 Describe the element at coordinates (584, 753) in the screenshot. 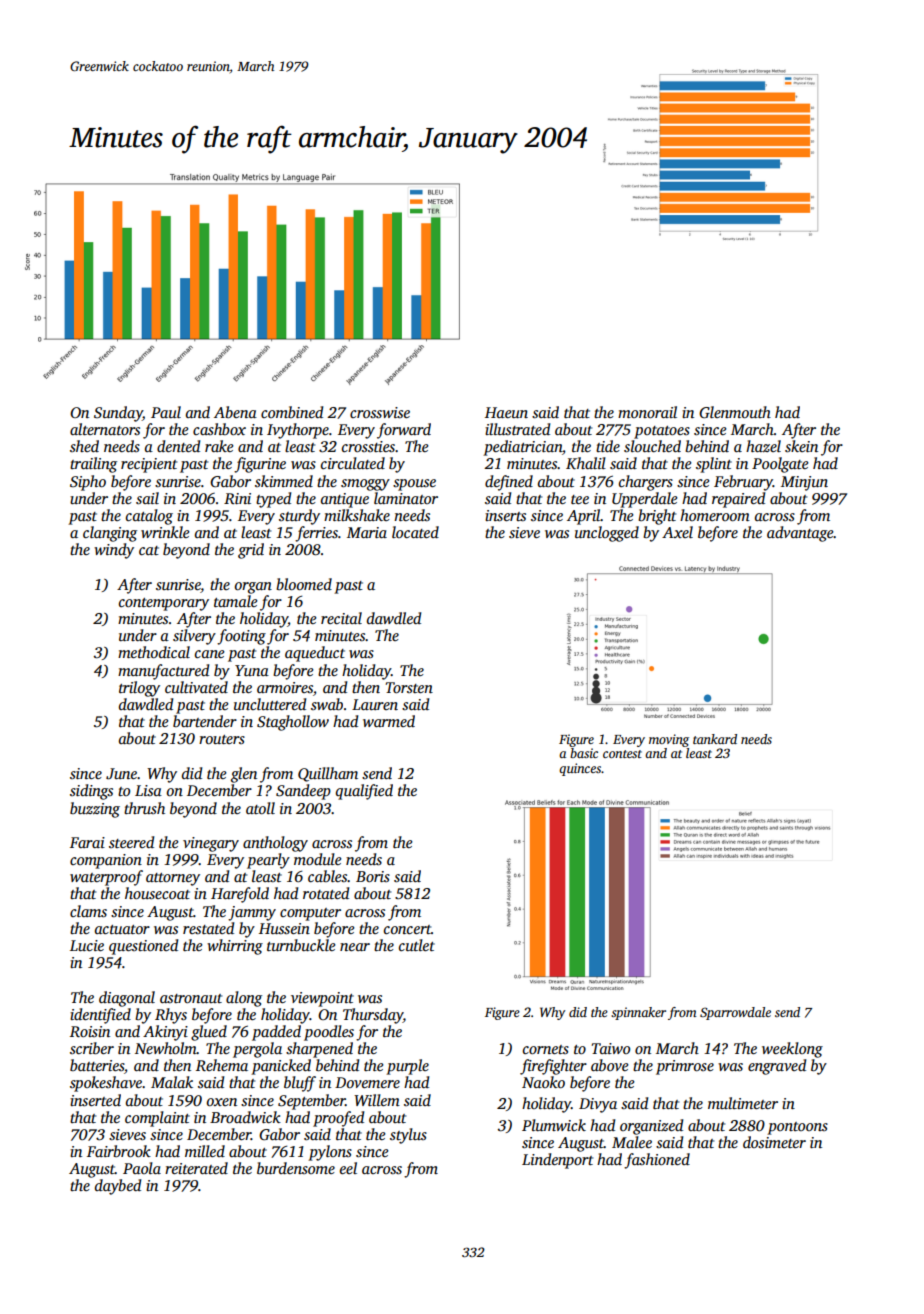

I see `basic` at that location.
